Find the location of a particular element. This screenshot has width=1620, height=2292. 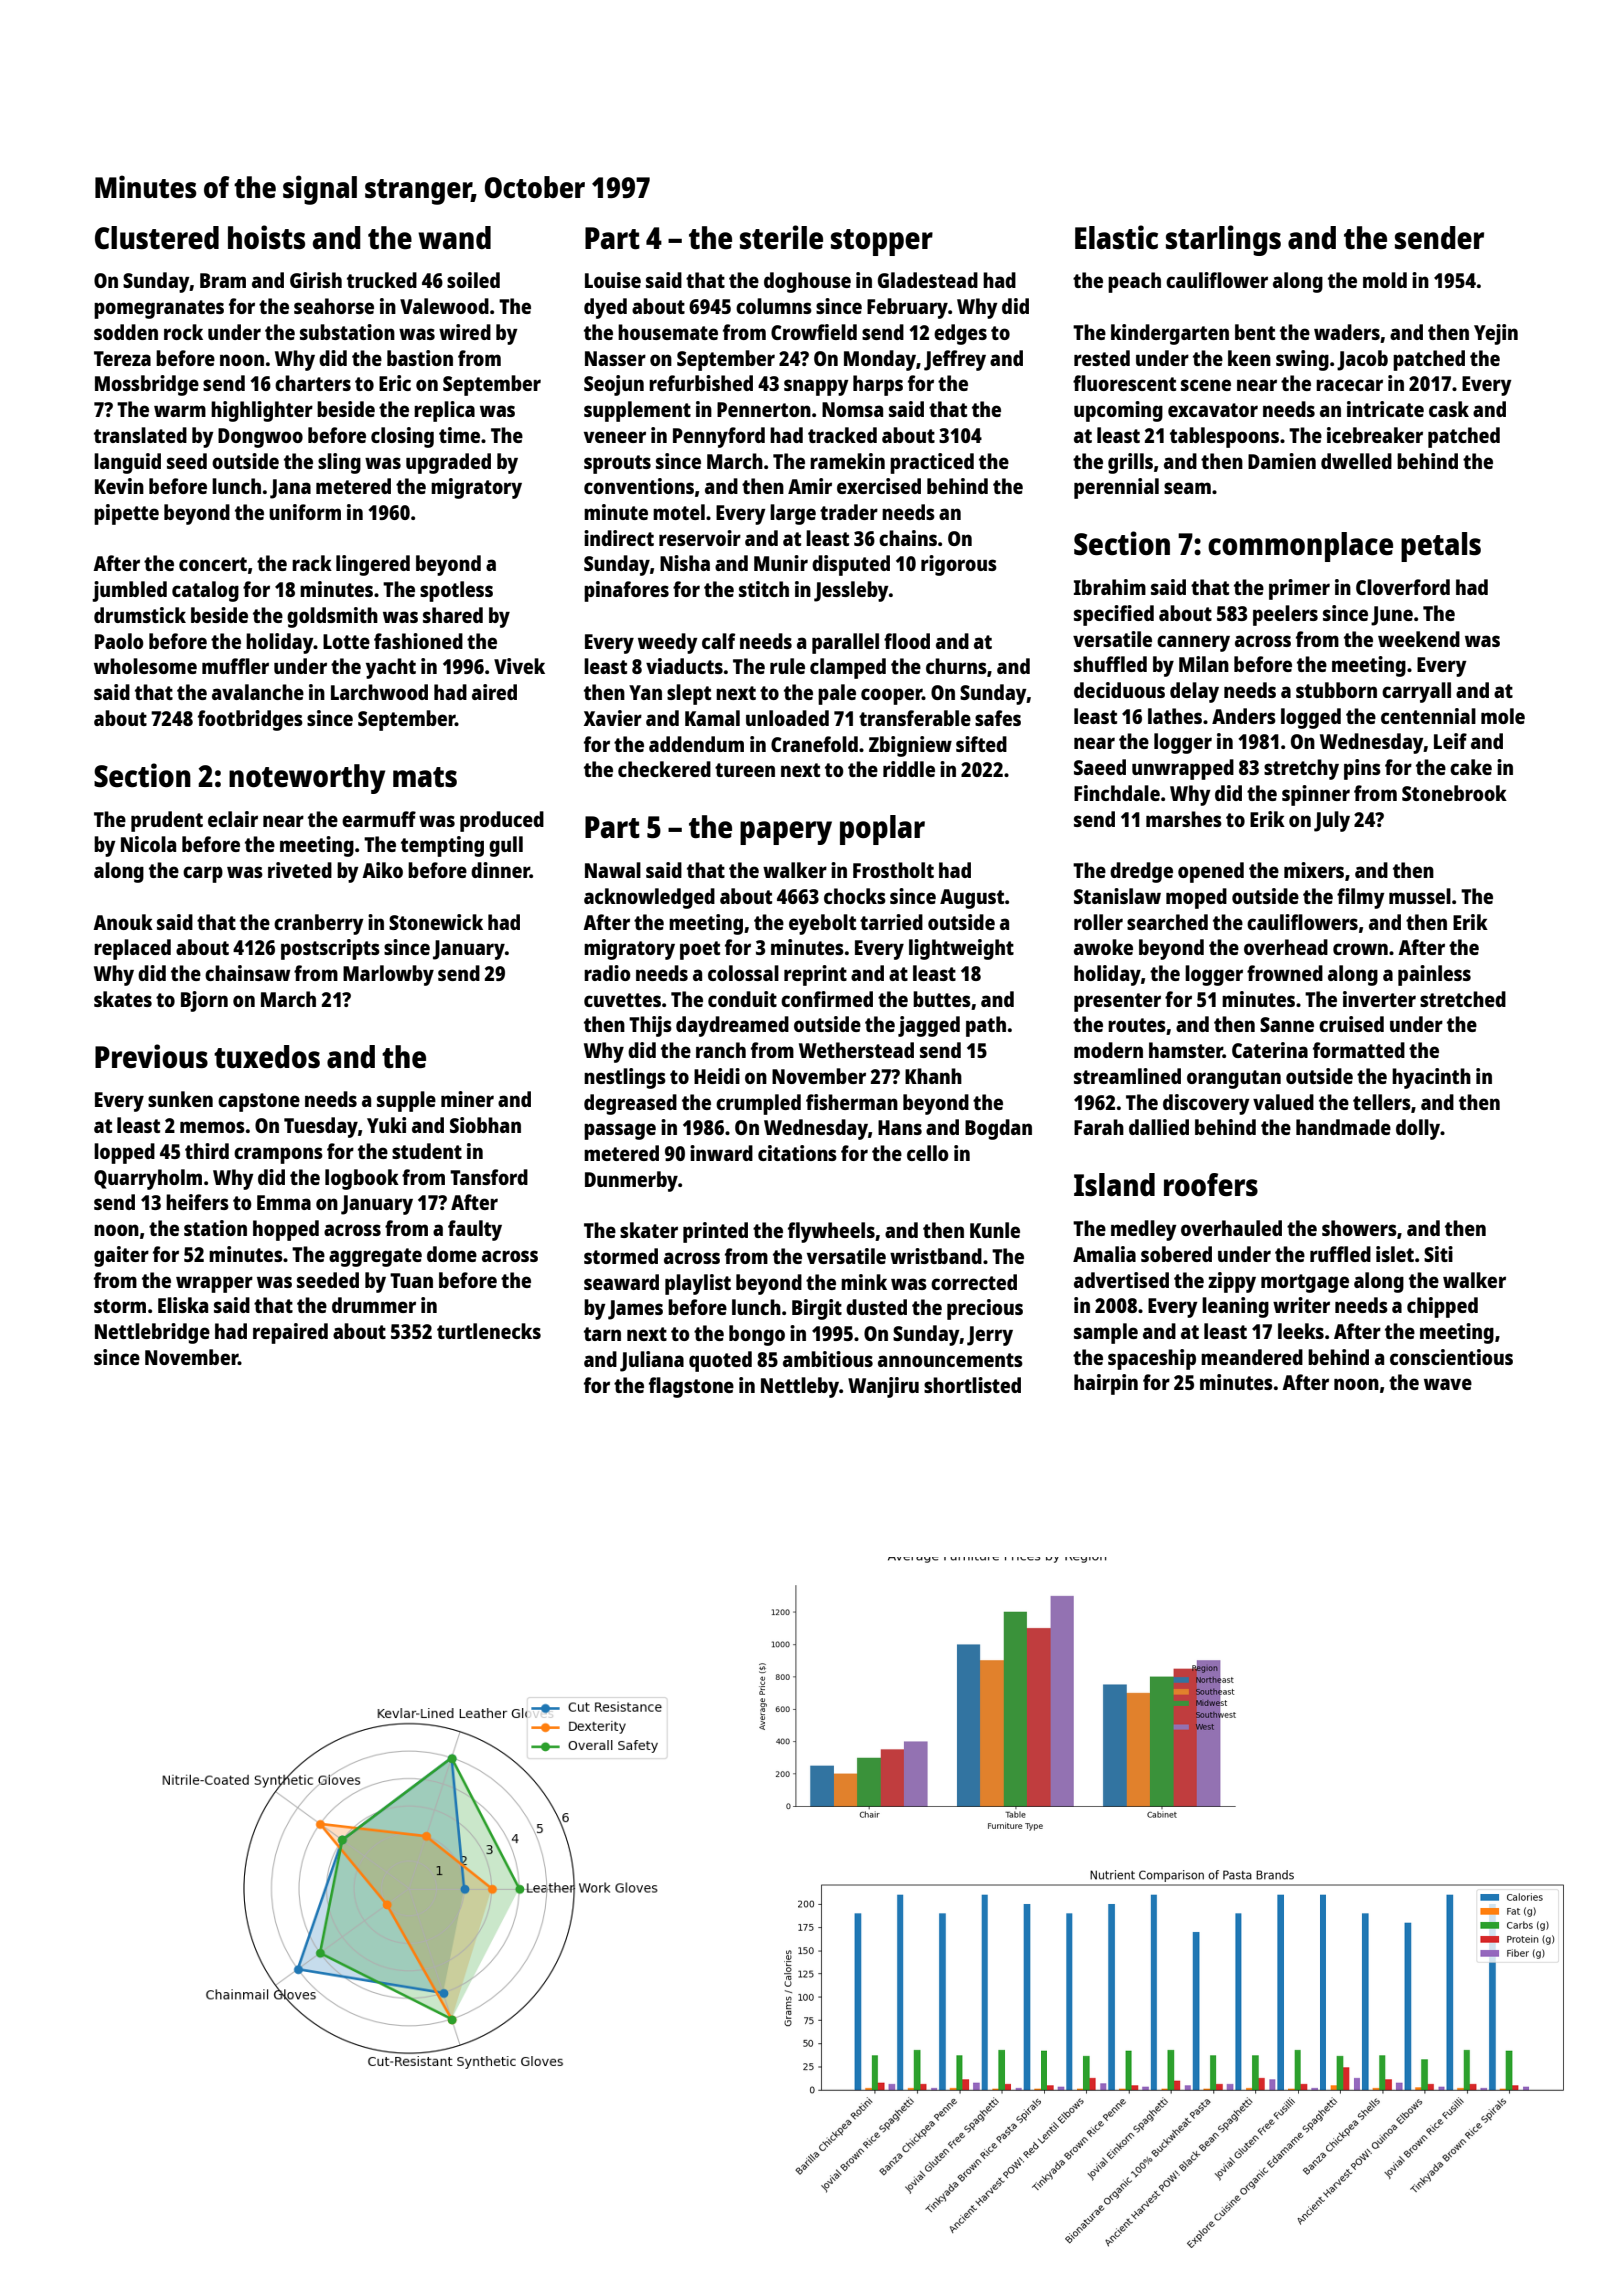

yacht is located at coordinates (391, 668).
